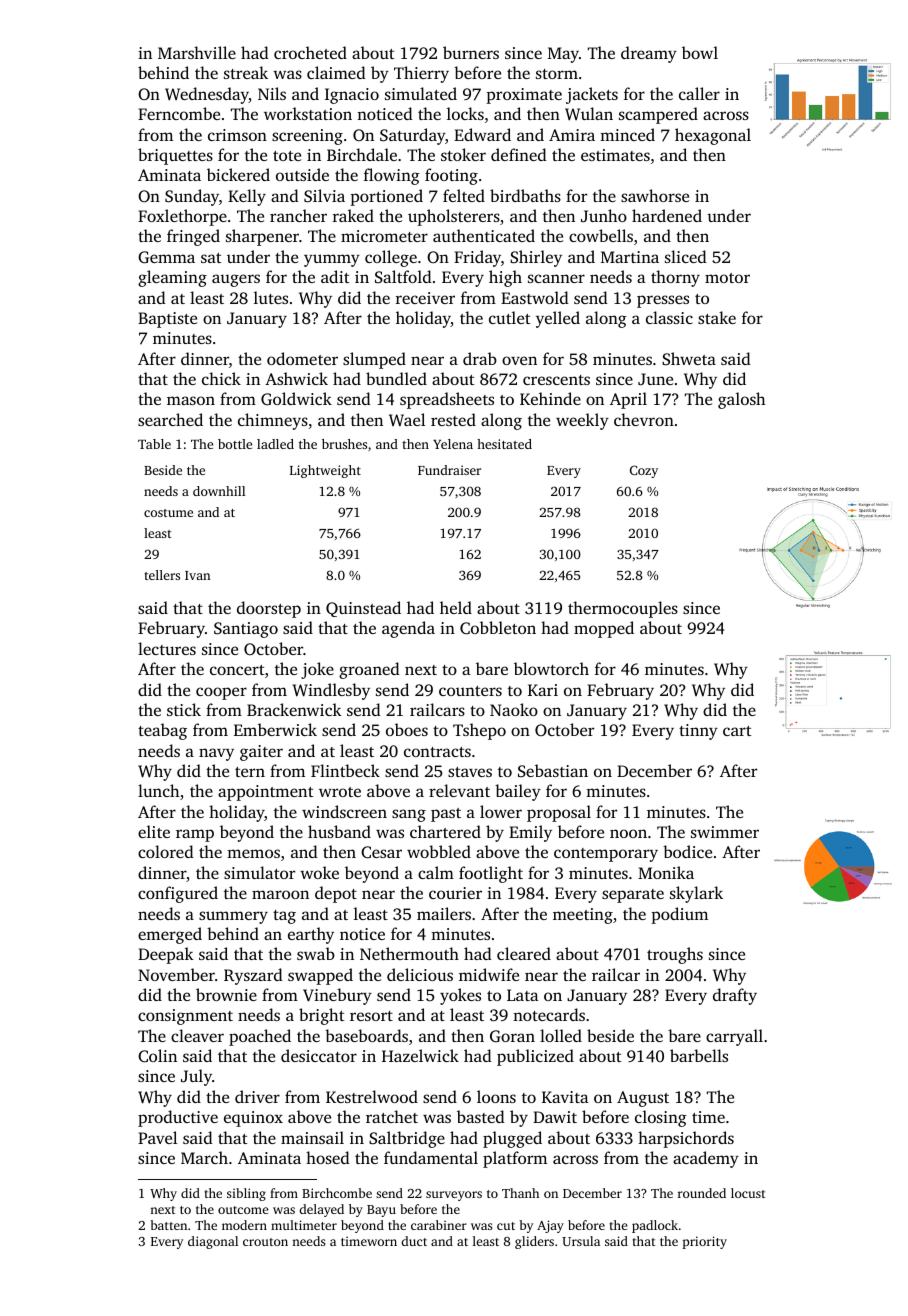  Describe the element at coordinates (271, 297) in the screenshot. I see `lutes` at that location.
